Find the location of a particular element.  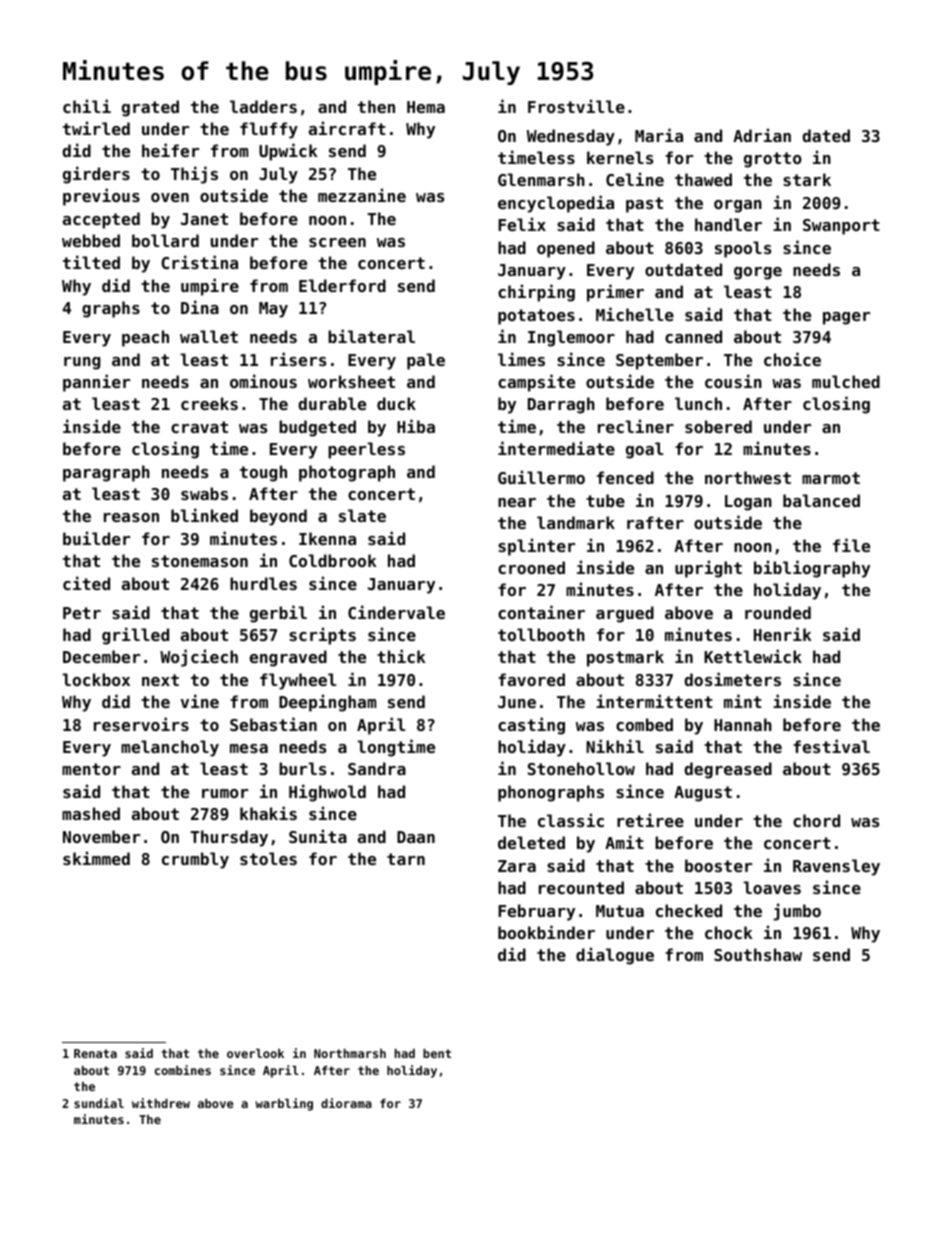

thick is located at coordinates (401, 656).
